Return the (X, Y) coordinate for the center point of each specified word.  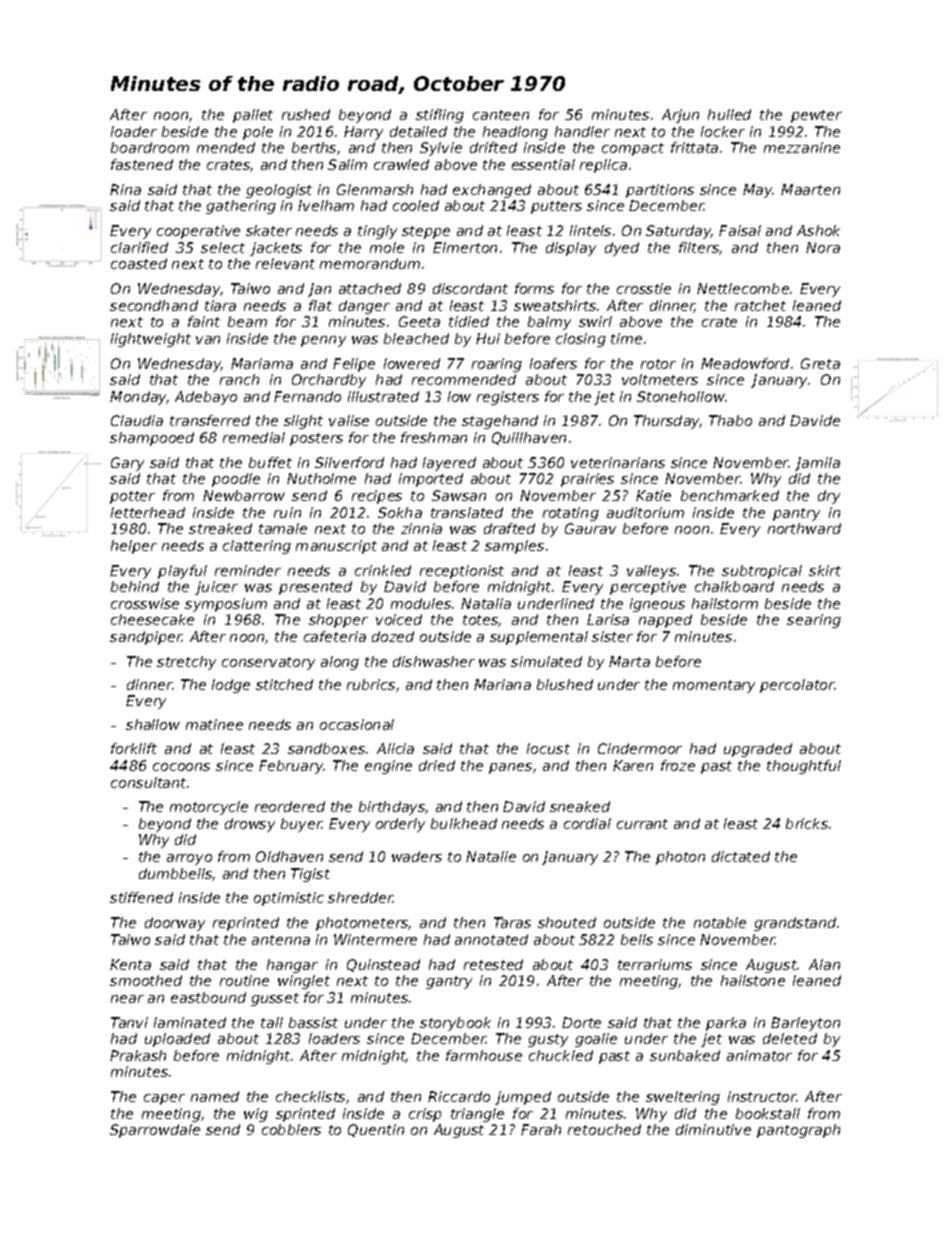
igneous (657, 605)
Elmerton (465, 247)
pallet (253, 116)
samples (514, 547)
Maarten (810, 189)
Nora (823, 247)
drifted (493, 147)
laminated (190, 1022)
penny (323, 341)
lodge (231, 686)
